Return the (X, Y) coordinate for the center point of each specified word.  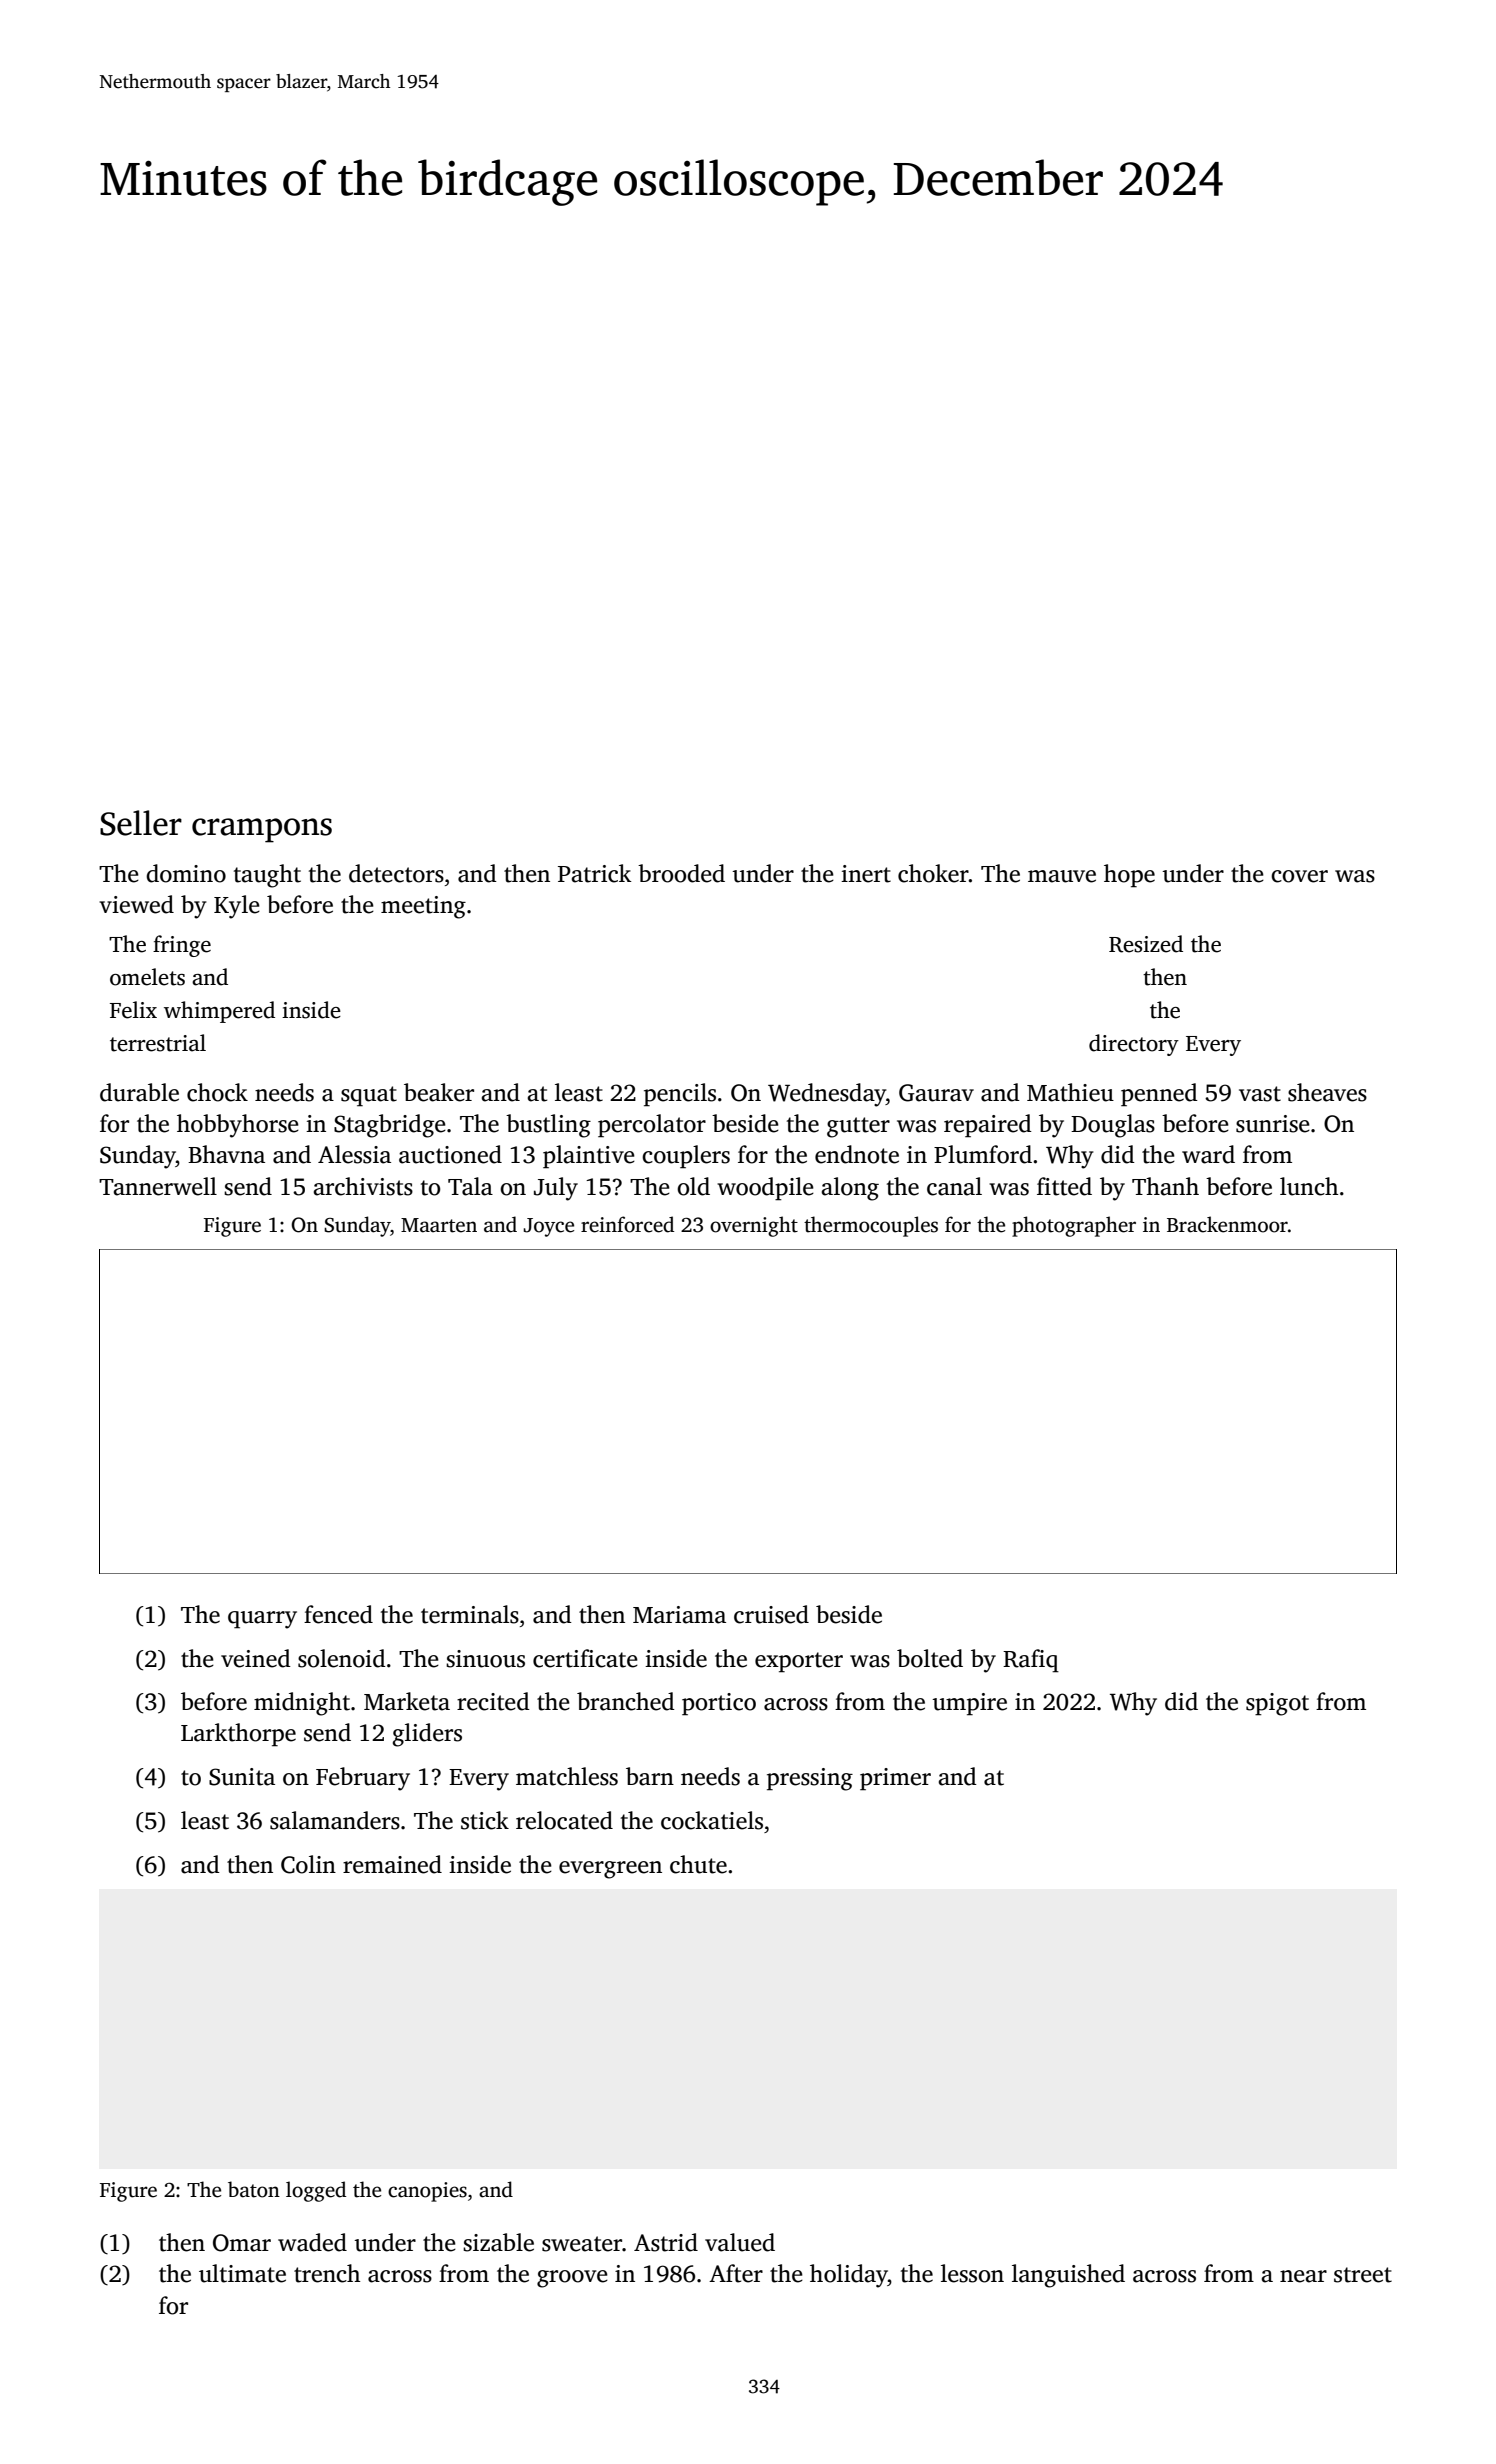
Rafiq (1031, 1661)
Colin (308, 1864)
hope (1129, 876)
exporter (799, 1662)
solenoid (342, 1658)
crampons (262, 830)
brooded (681, 873)
